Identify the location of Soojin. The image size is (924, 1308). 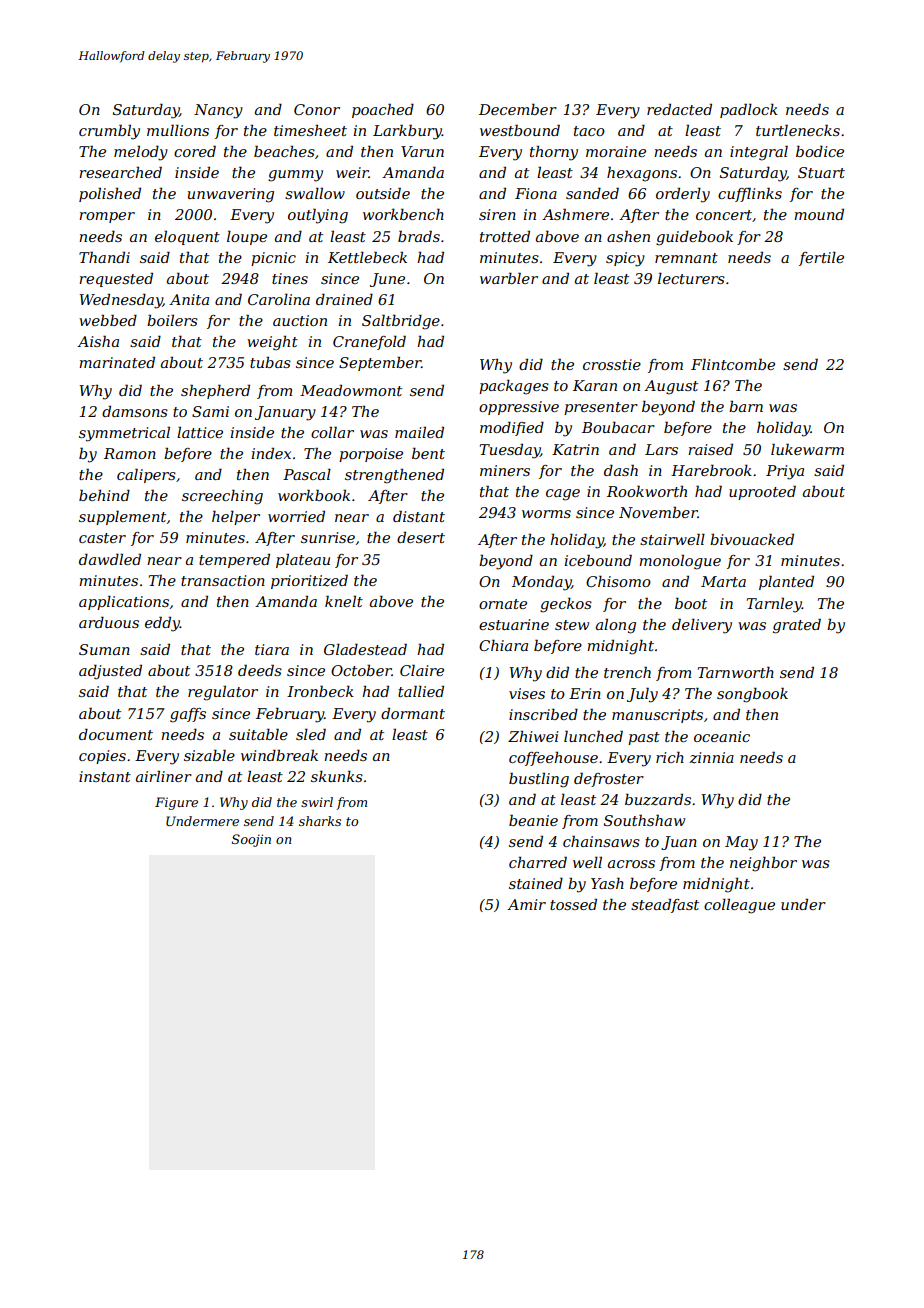
(251, 840).
